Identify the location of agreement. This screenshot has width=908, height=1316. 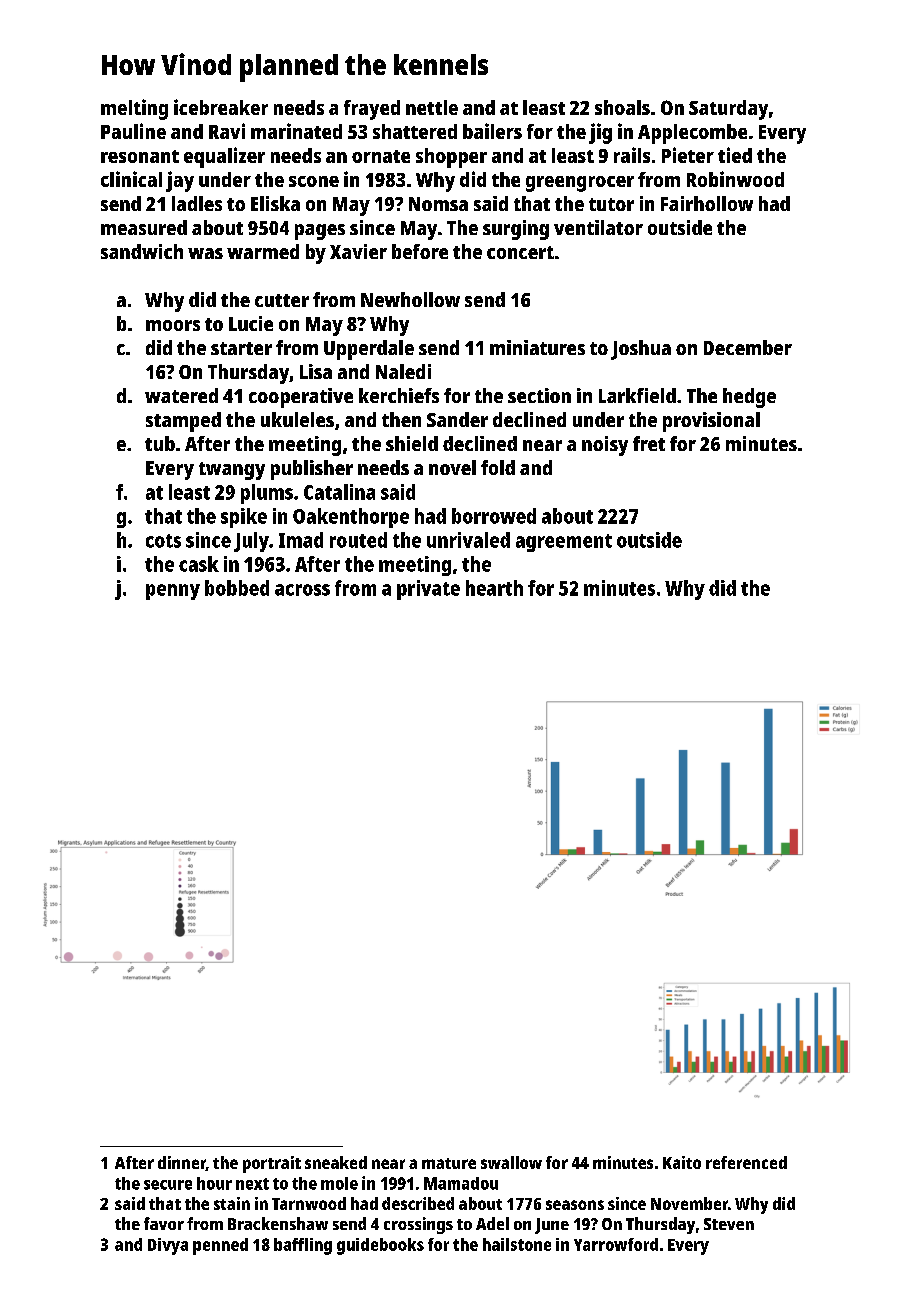
(564, 543).
